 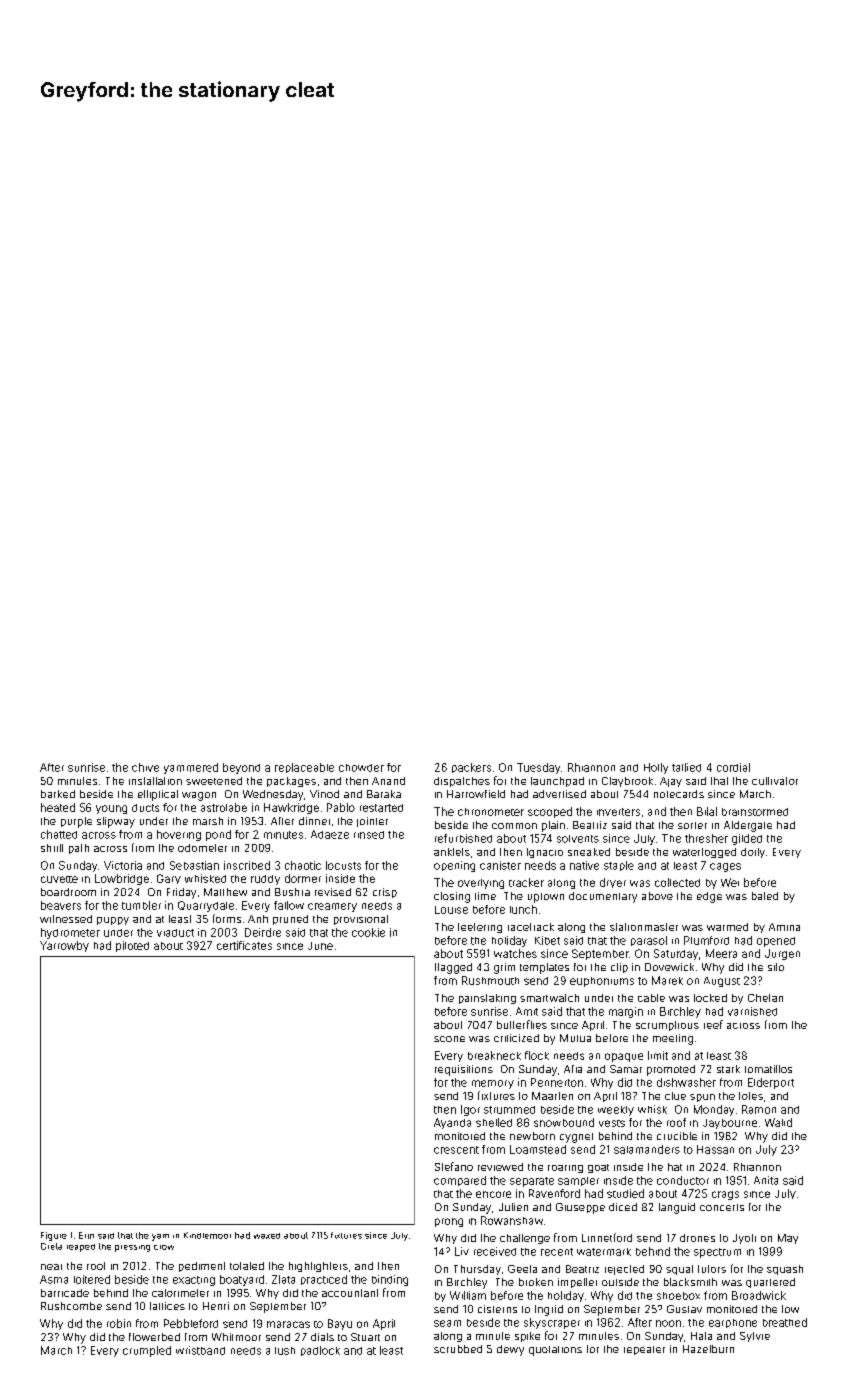 What do you see at coordinates (273, 795) in the screenshot?
I see `Wednesday` at bounding box center [273, 795].
